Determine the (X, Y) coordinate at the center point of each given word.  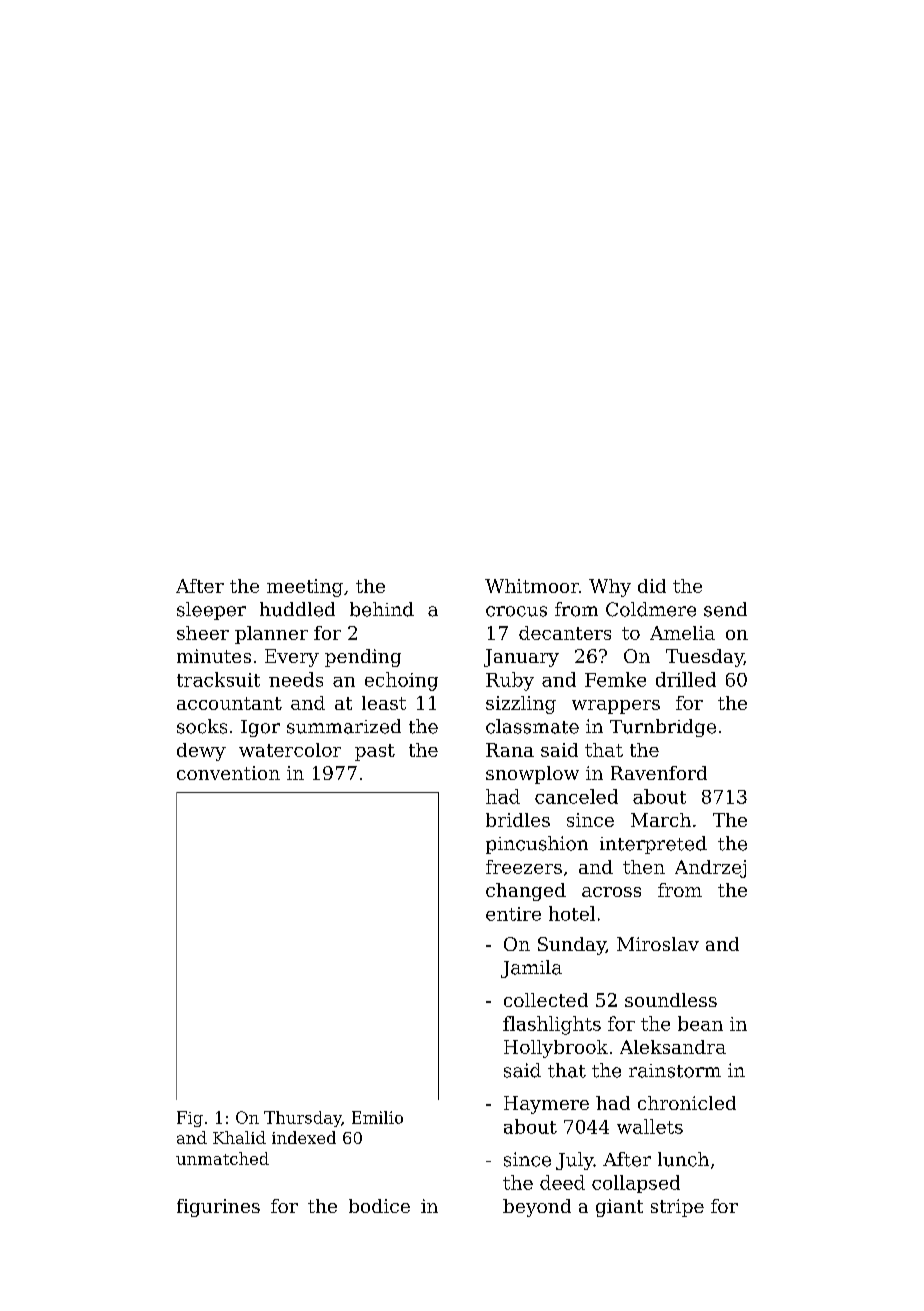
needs (296, 679)
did (652, 586)
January (521, 658)
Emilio (377, 1117)
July (575, 1161)
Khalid (239, 1137)
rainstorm (675, 1071)
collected (546, 1000)
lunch (683, 1159)
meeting (305, 588)
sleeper (211, 611)
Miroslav (658, 944)
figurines (218, 1208)
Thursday (303, 1119)
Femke (615, 679)
